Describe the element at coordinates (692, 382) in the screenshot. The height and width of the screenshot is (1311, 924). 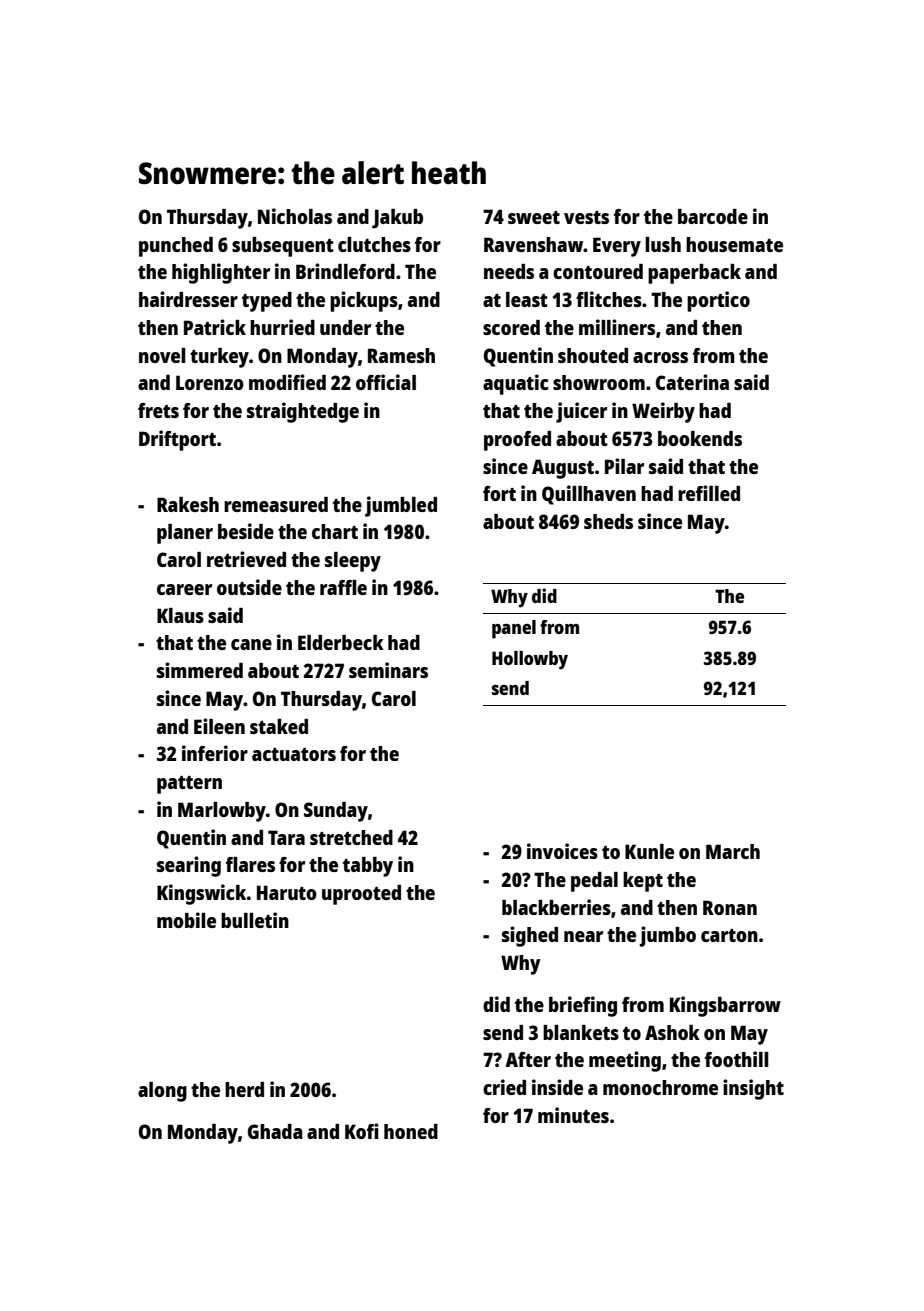
I see `Caterina` at that location.
